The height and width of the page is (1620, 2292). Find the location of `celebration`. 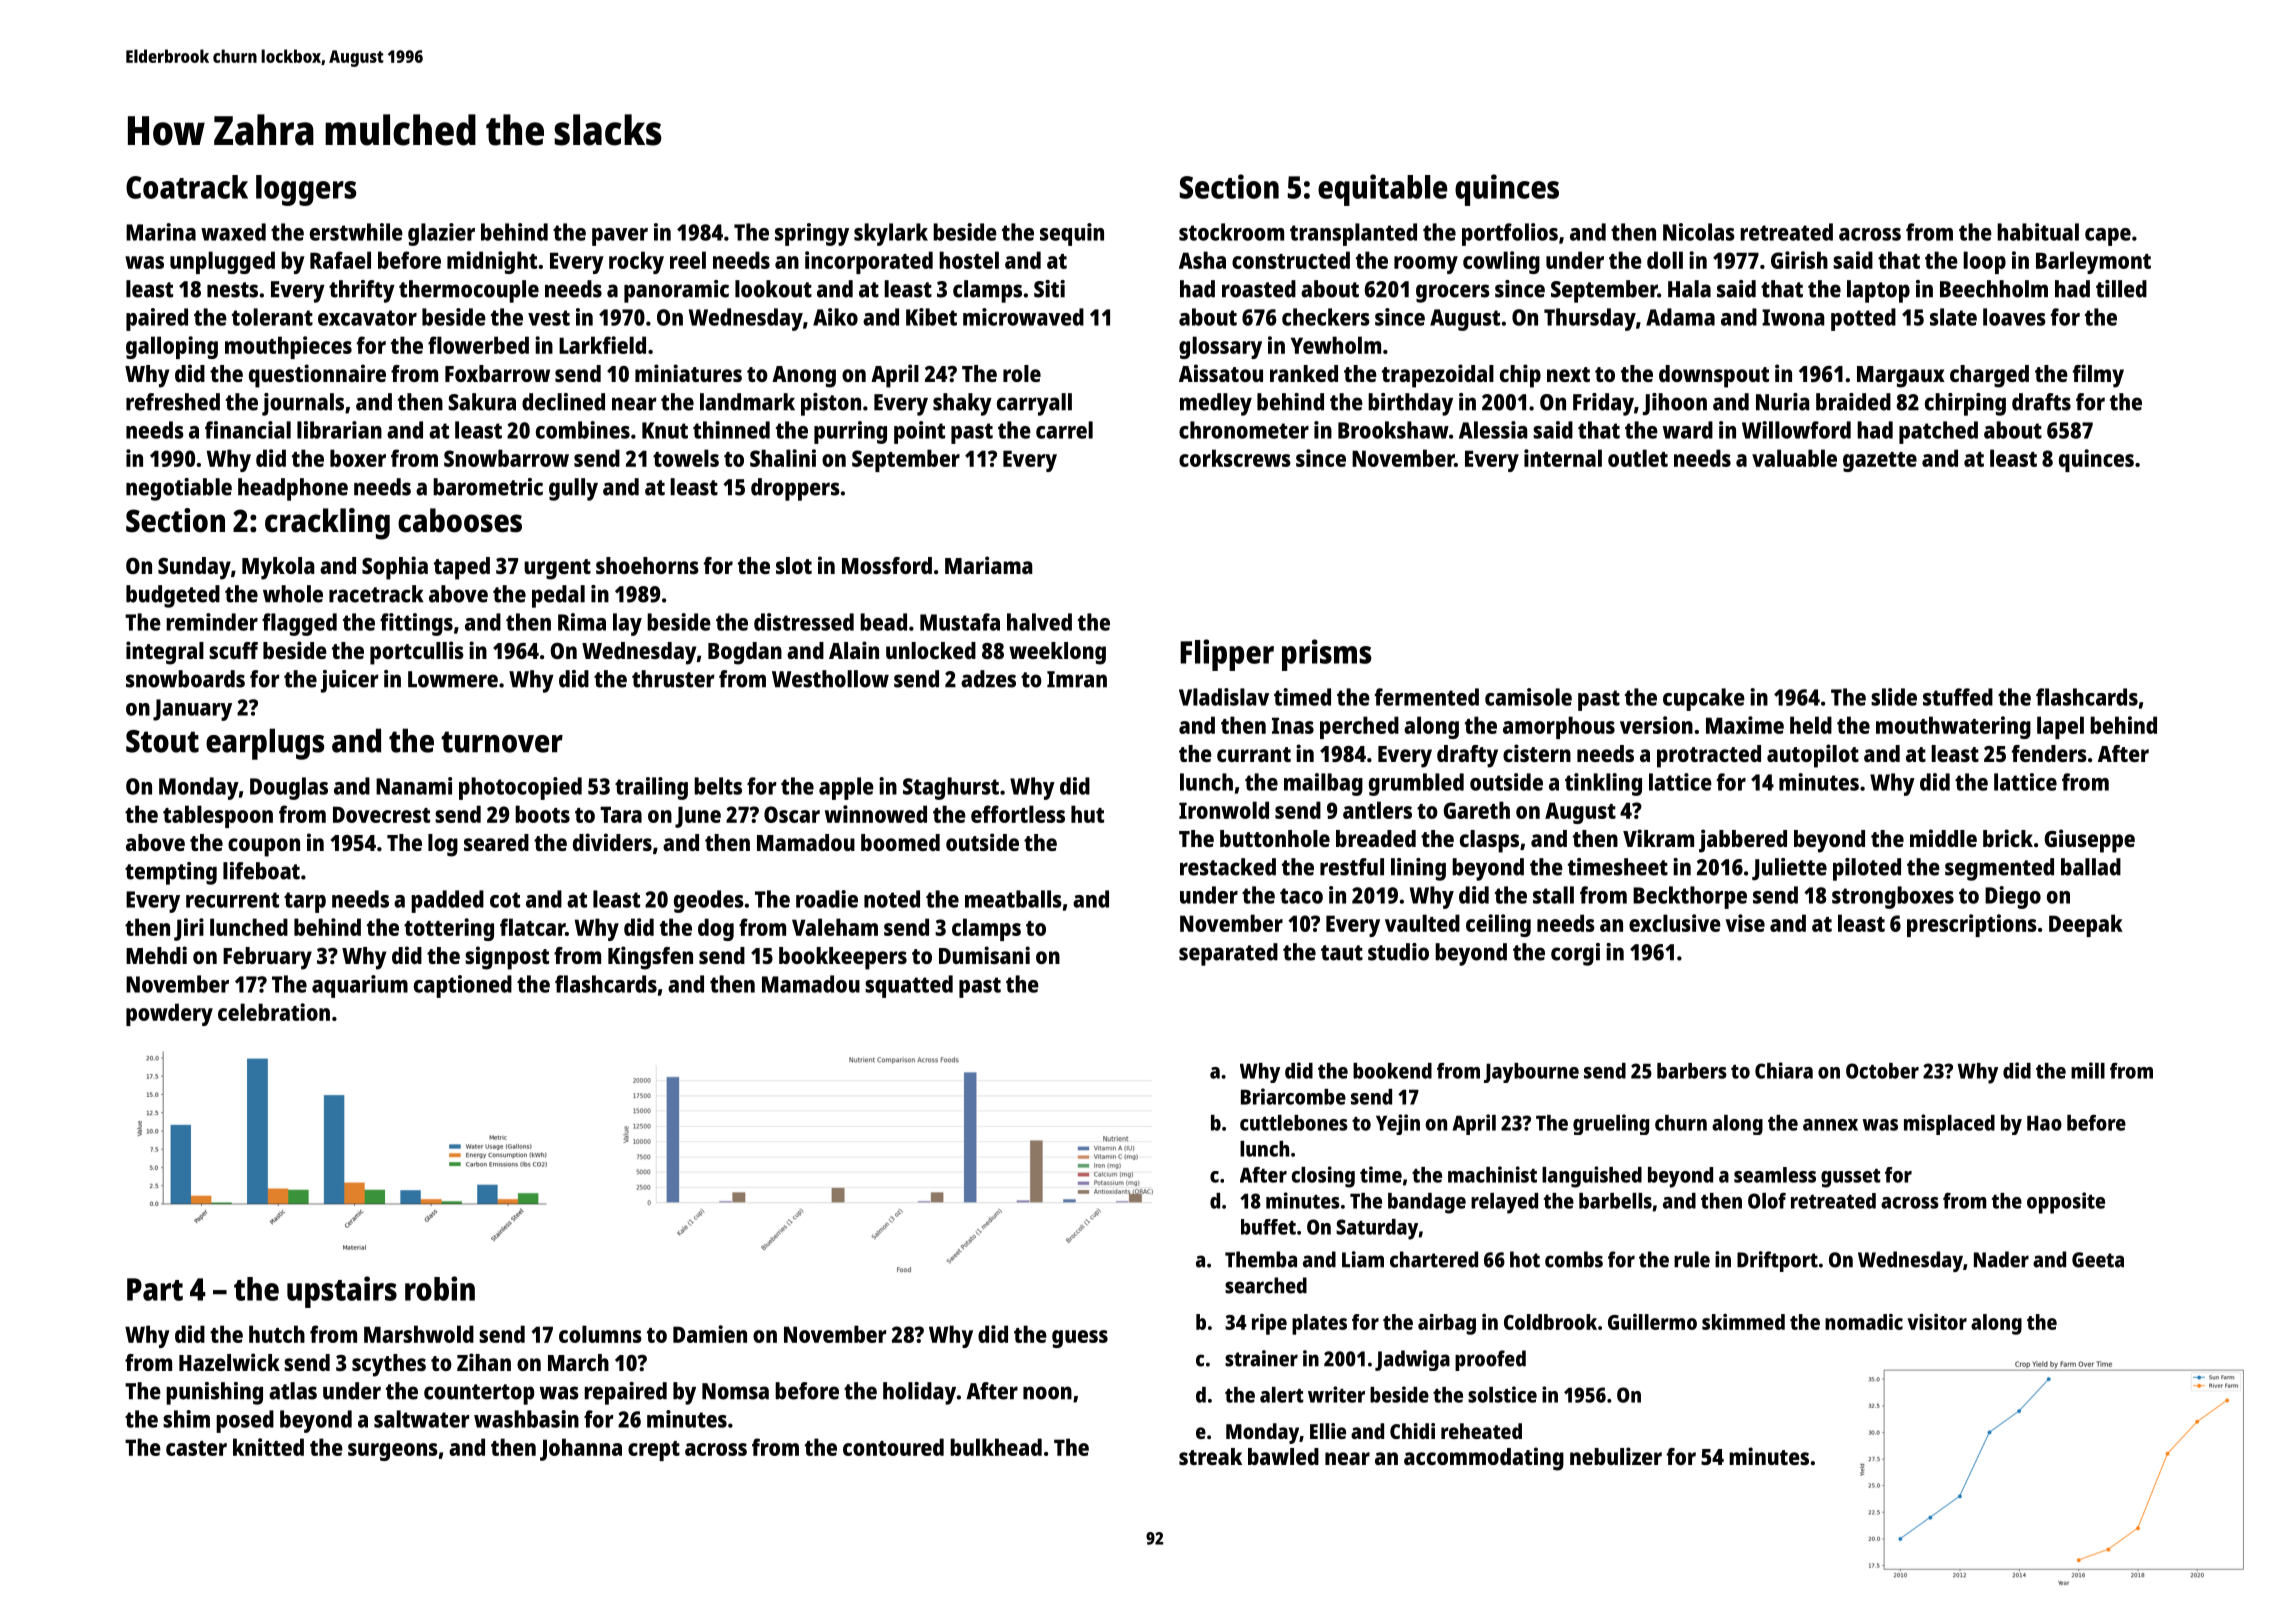

celebration is located at coordinates (274, 1012).
